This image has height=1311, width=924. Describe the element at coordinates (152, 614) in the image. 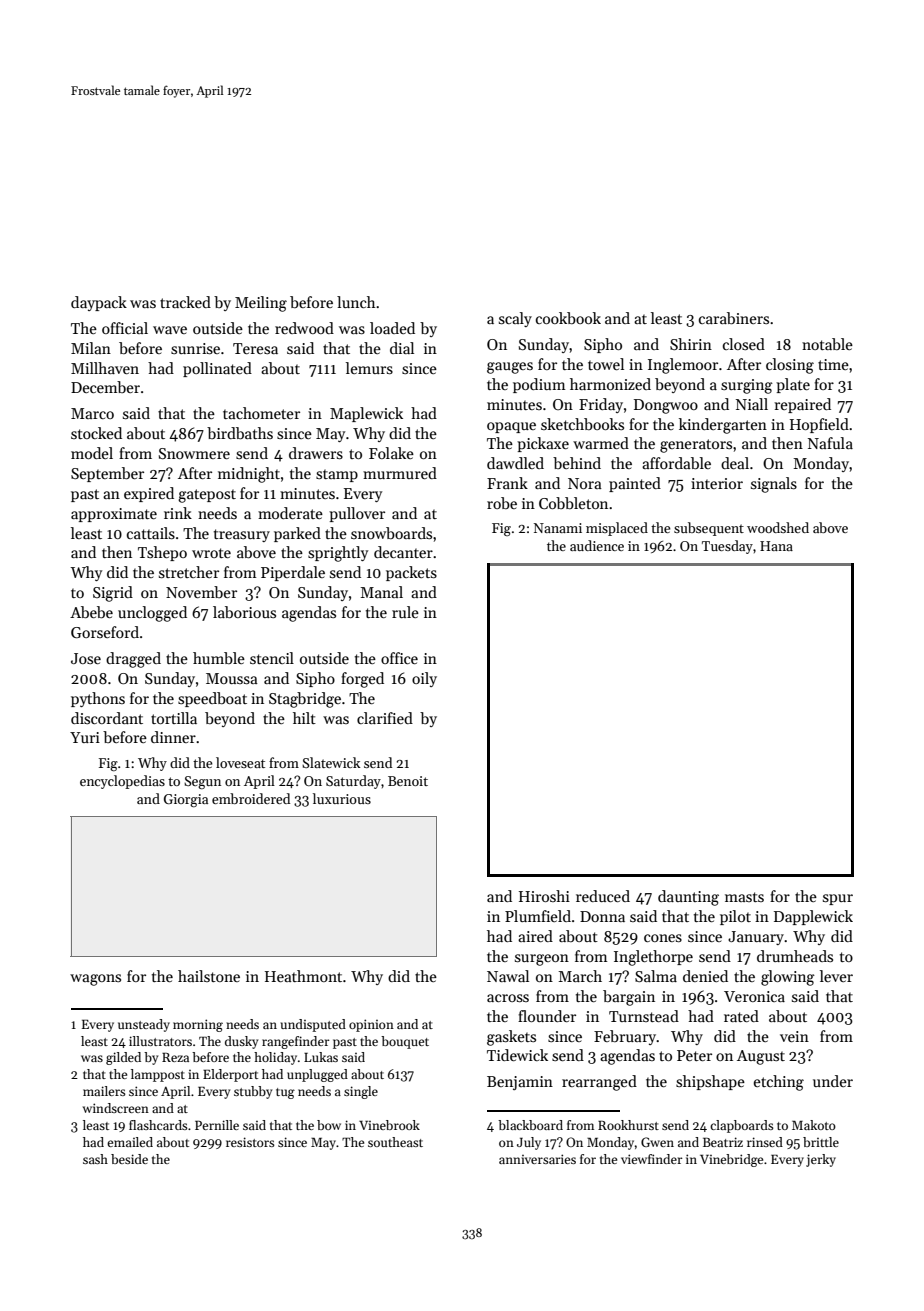

I see `unclogged` at that location.
